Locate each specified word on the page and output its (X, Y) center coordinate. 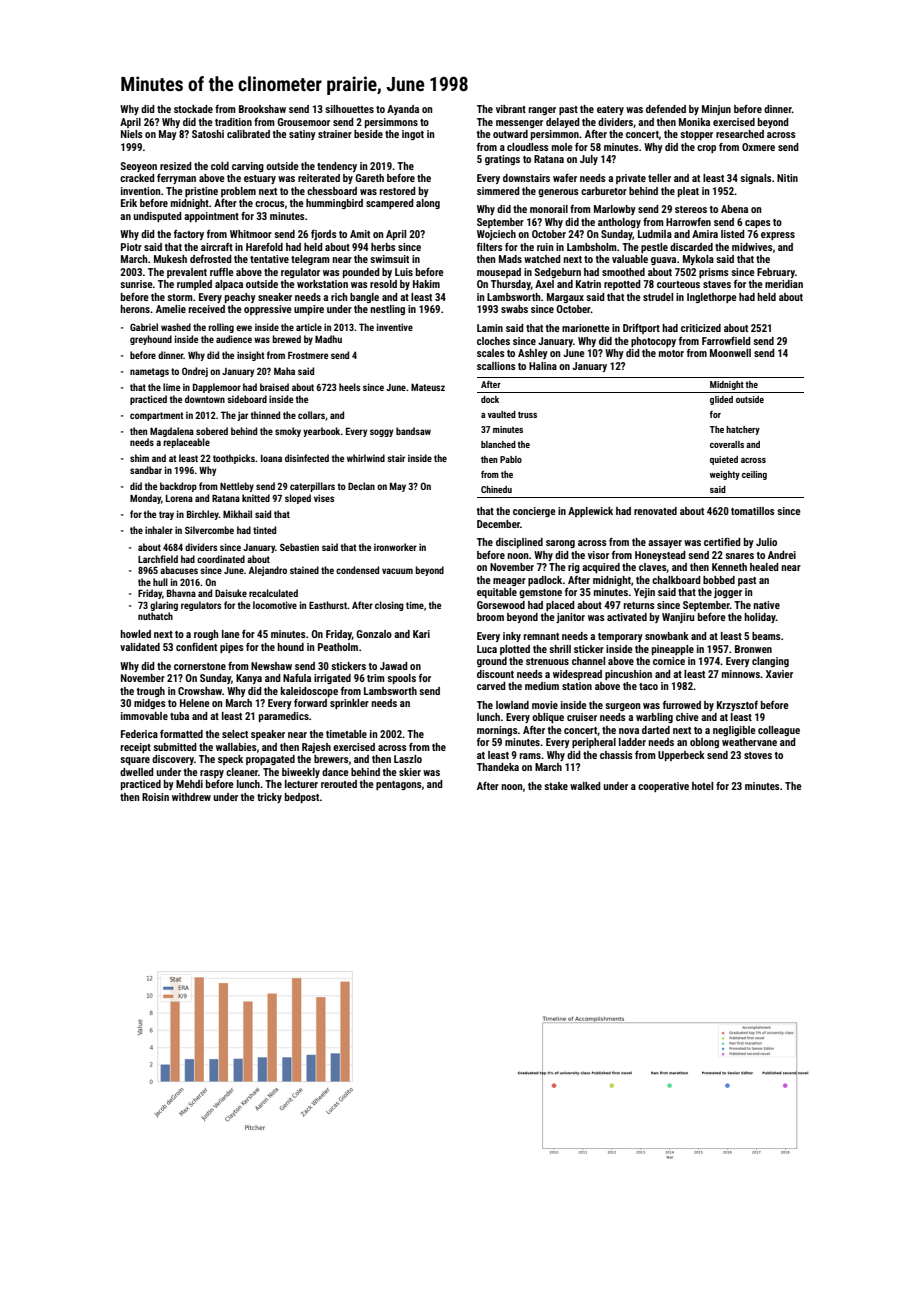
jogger (728, 593)
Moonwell (730, 353)
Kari (421, 634)
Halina (543, 366)
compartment (157, 416)
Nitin (787, 178)
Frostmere (308, 355)
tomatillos (753, 511)
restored (398, 191)
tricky (269, 798)
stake (556, 786)
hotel (702, 786)
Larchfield (158, 559)
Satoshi (208, 134)
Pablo (511, 459)
